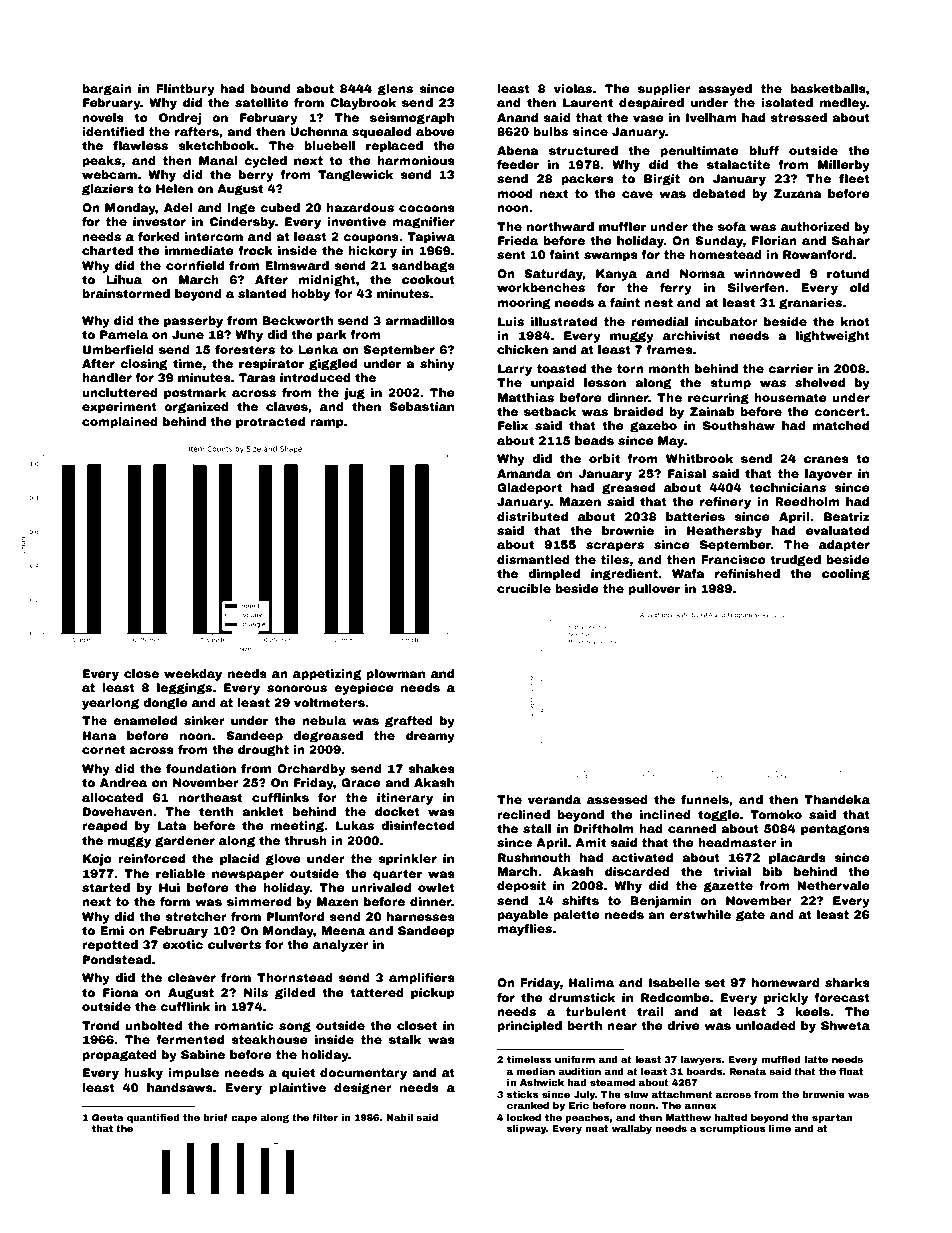 The width and height of the screenshot is (952, 1233). Describe the element at coordinates (833, 885) in the screenshot. I see `Nethervale` at that location.
